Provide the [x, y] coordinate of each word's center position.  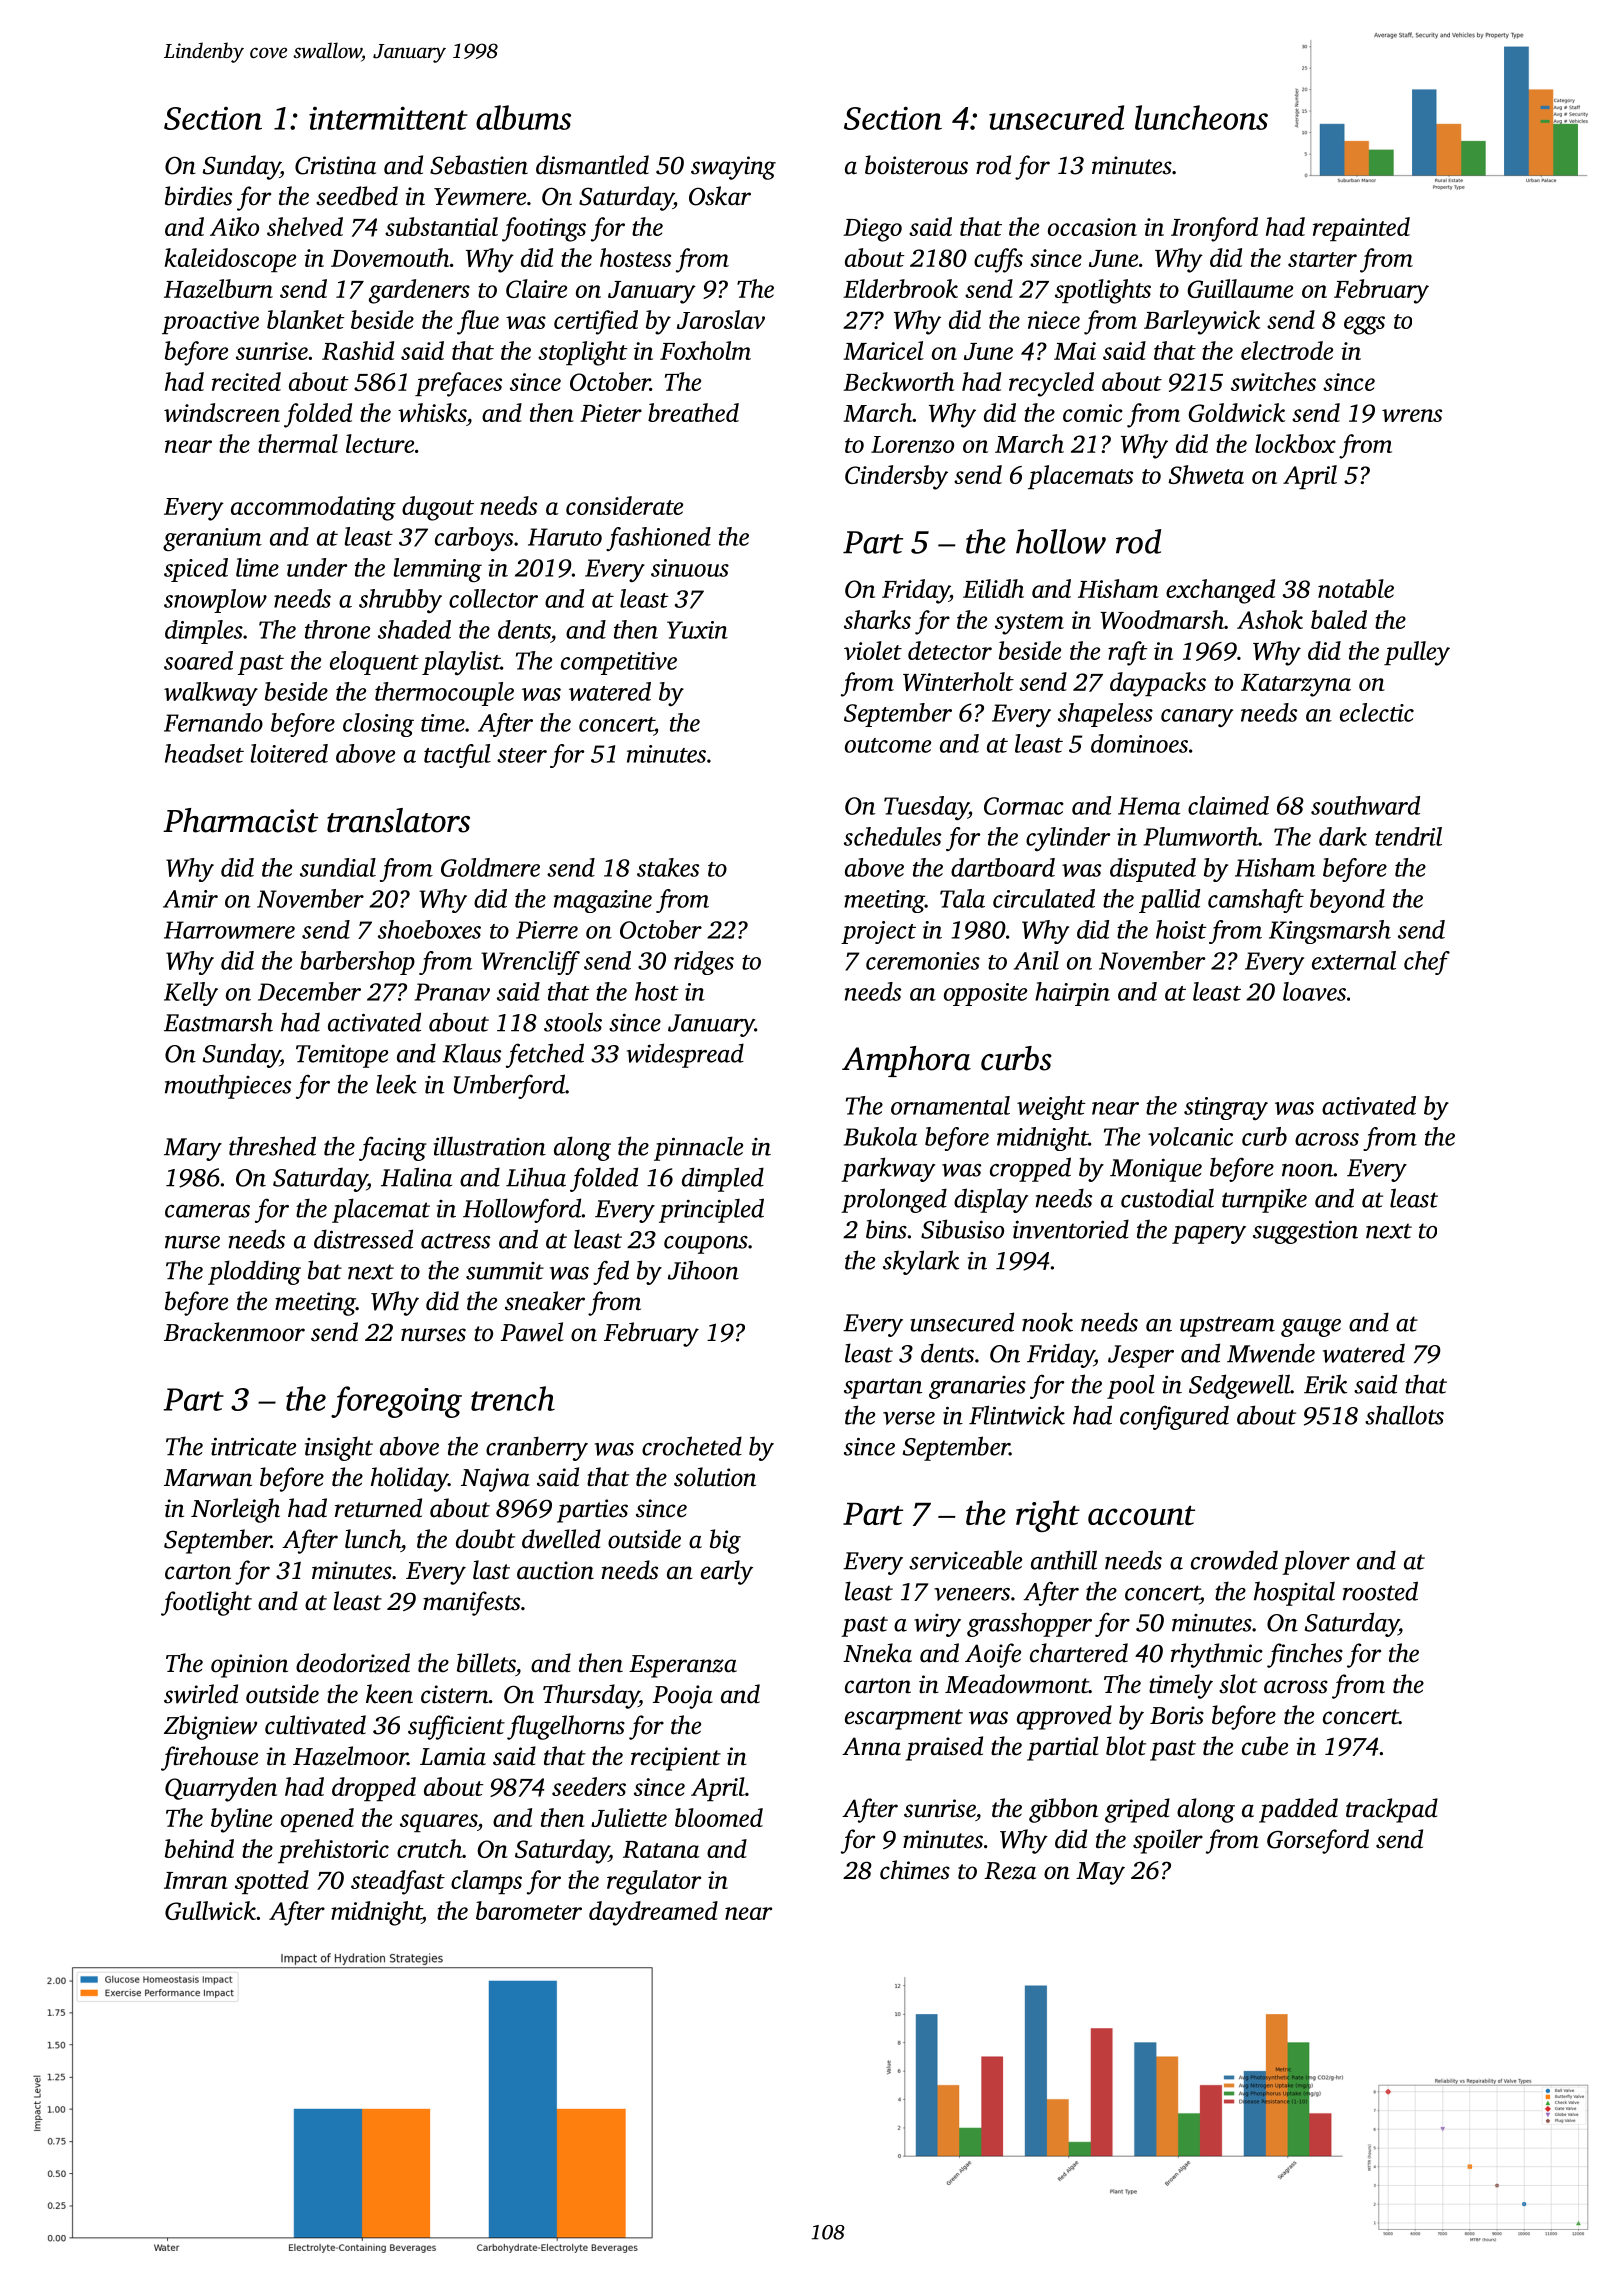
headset [204, 753]
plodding [254, 1272]
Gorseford [1318, 1841]
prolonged [894, 1200]
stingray [1226, 1108]
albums [523, 117]
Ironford [1214, 229]
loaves [1314, 991]
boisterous [916, 165]
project [878, 932]
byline [241, 1820]
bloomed [719, 1817]
